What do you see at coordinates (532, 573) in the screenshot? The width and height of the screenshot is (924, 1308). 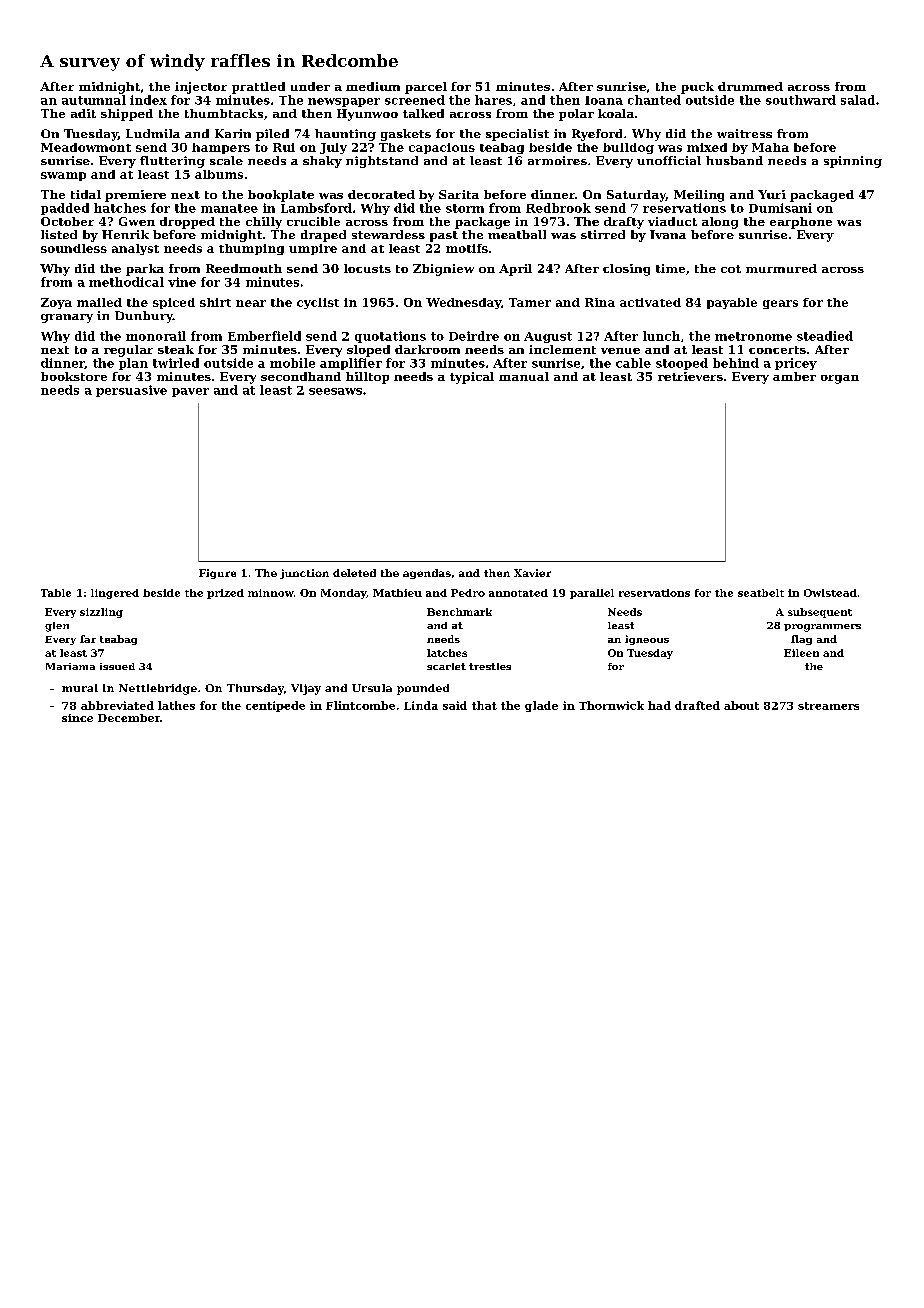 I see `Xavier` at bounding box center [532, 573].
